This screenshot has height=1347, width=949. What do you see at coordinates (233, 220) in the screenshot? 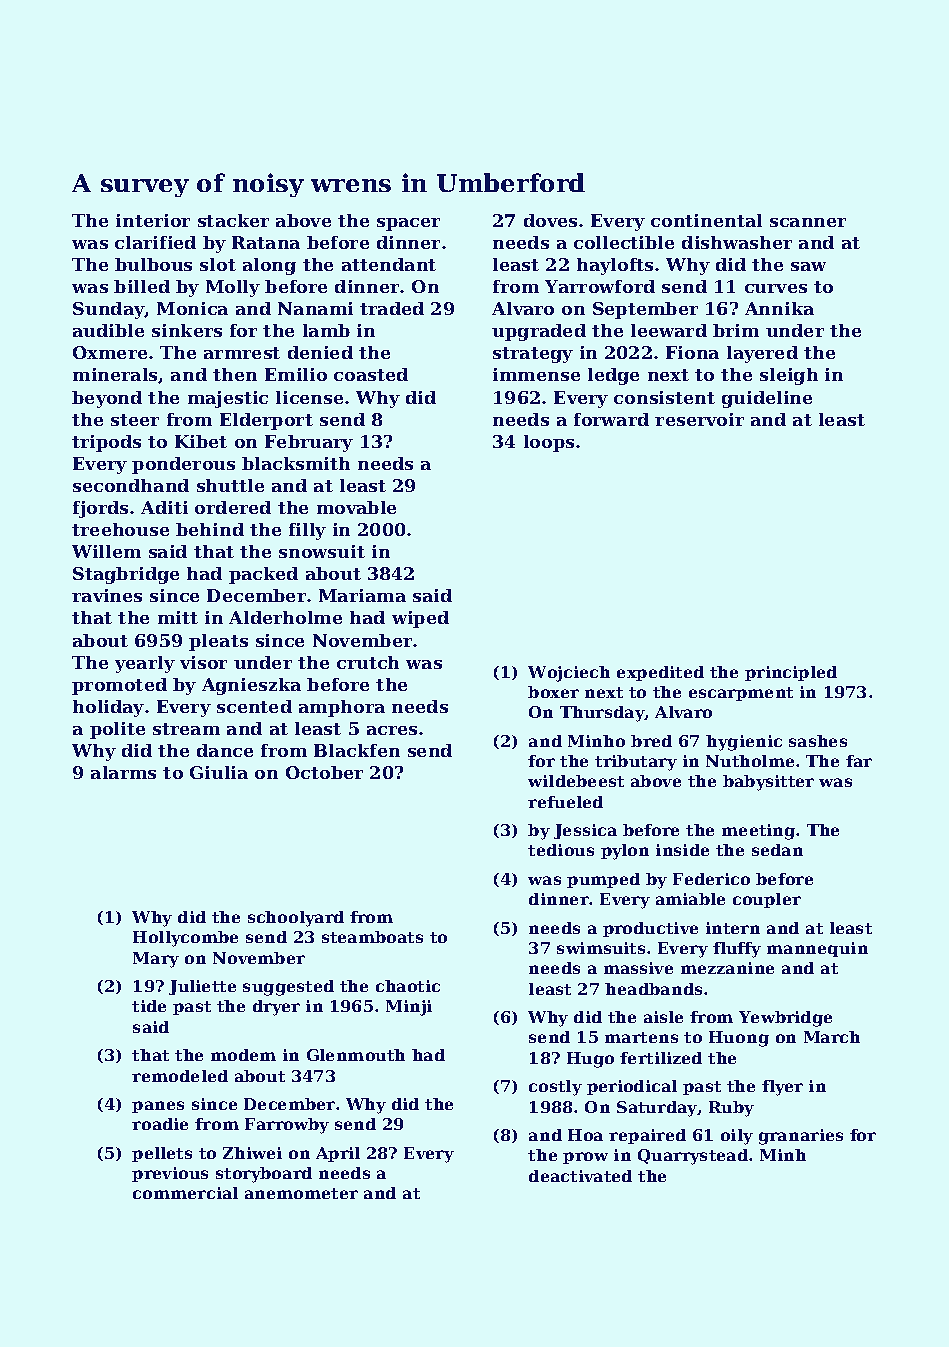
I see `stacker` at bounding box center [233, 220].
